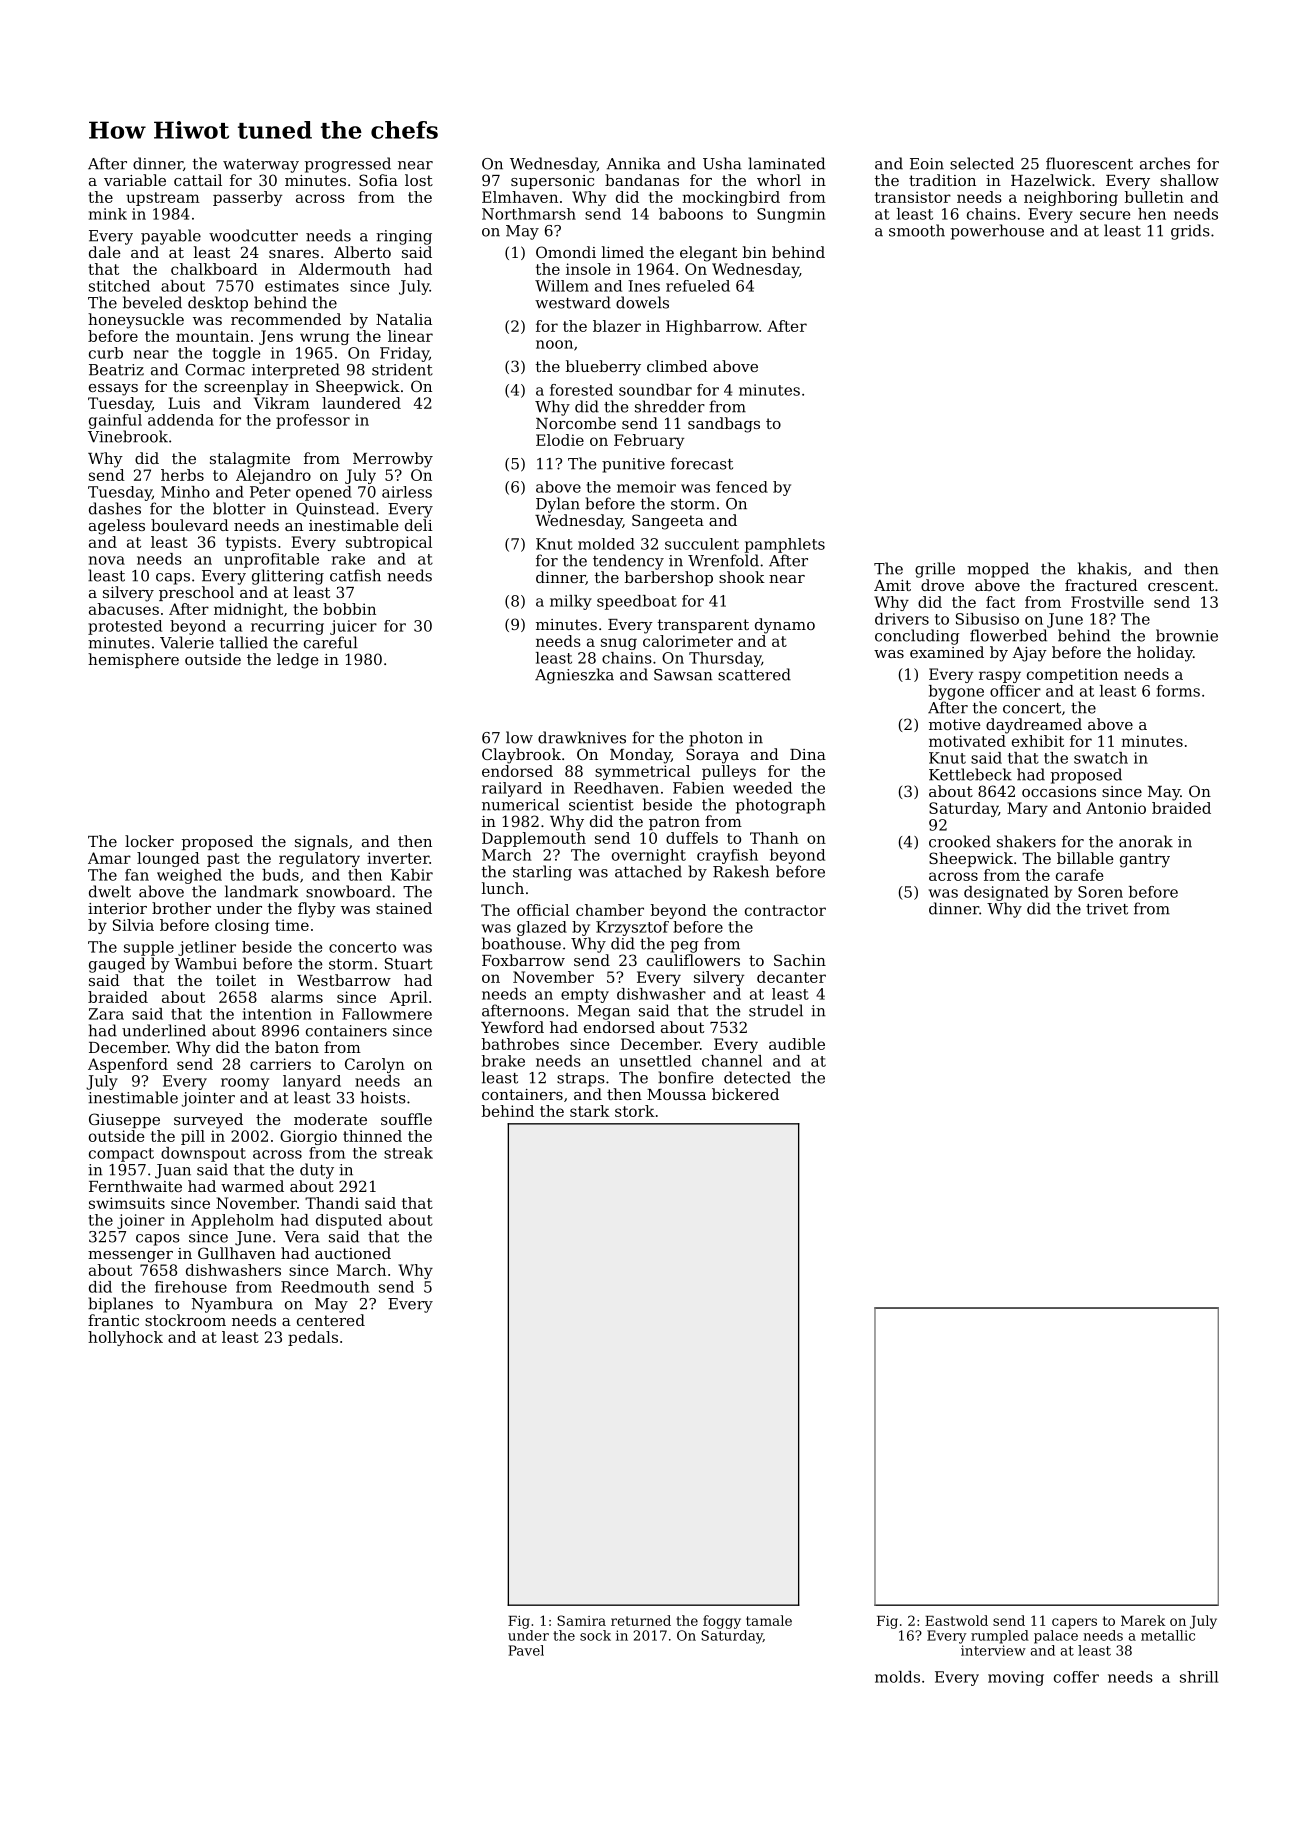  Describe the element at coordinates (261, 166) in the document. I see `waterway` at that location.
